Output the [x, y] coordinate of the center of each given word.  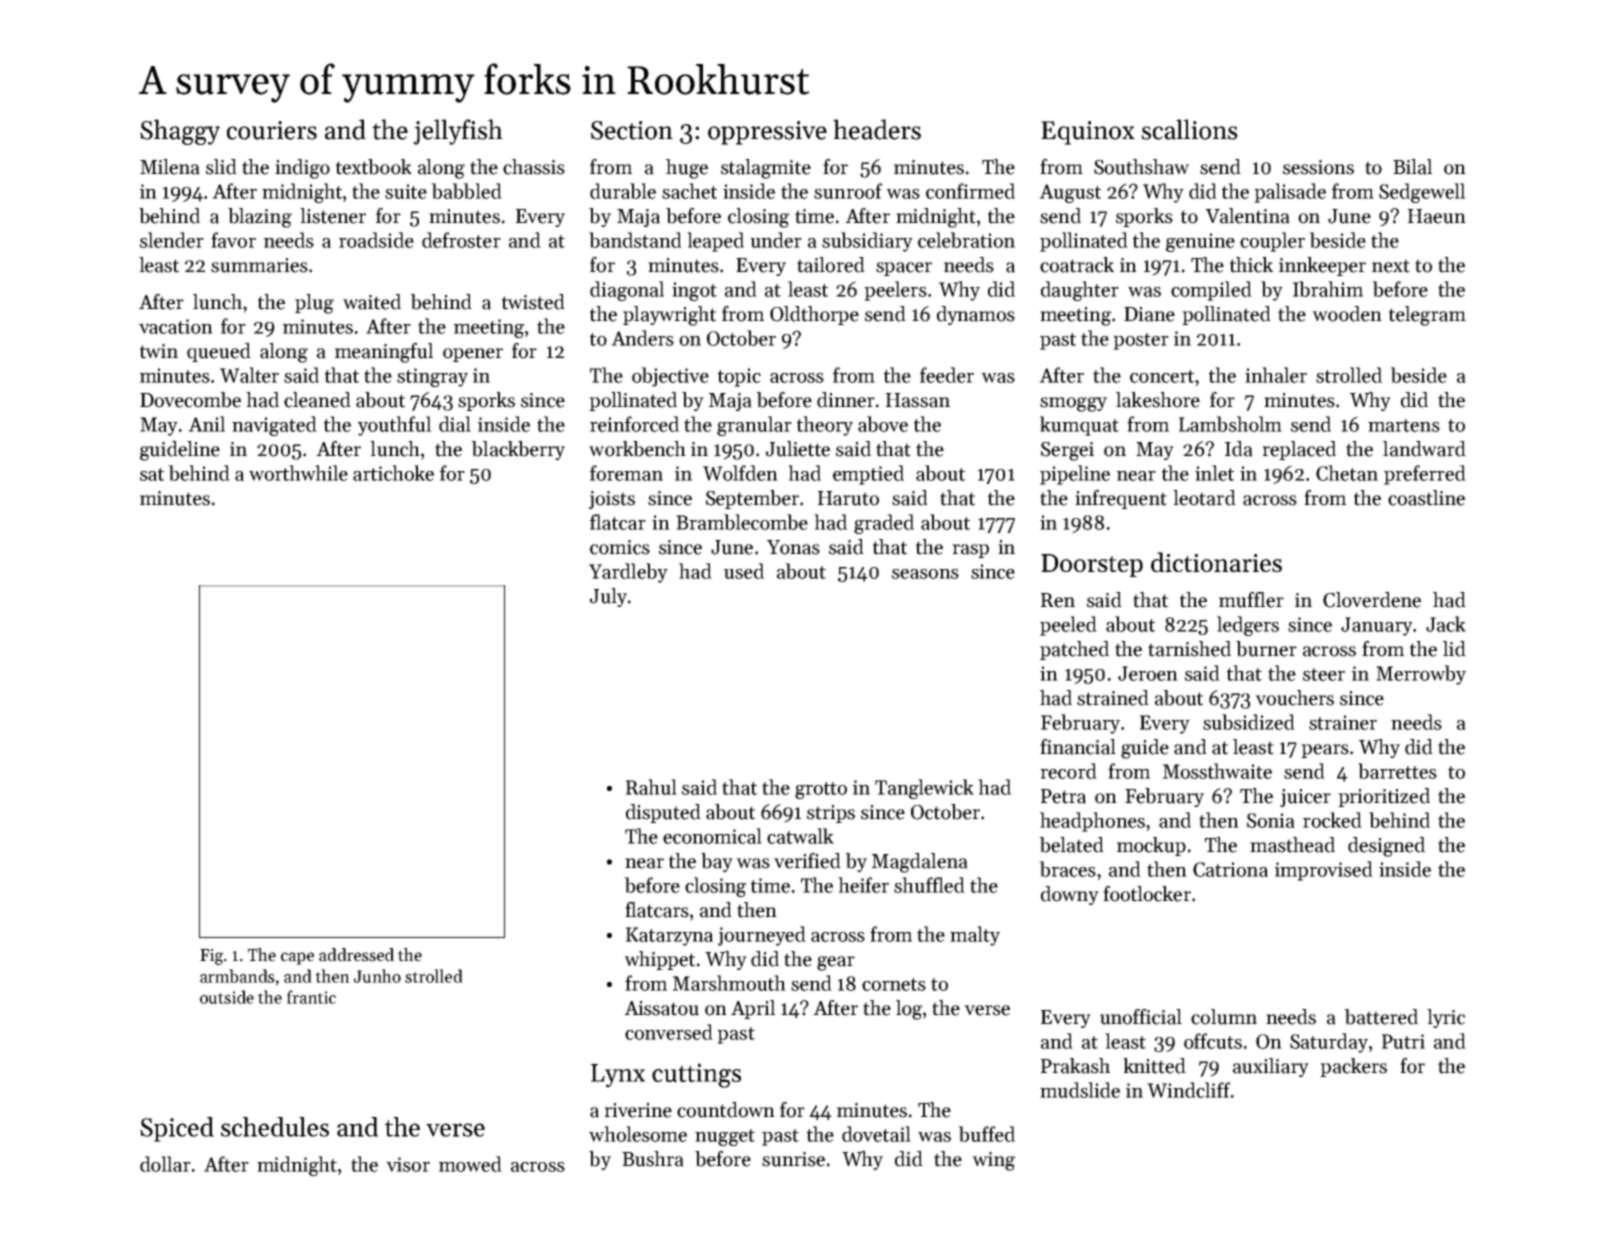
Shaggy [180, 132]
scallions [1190, 129]
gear [836, 963]
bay [717, 862]
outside [227, 997]
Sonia [1271, 820]
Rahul [651, 787]
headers [877, 129]
